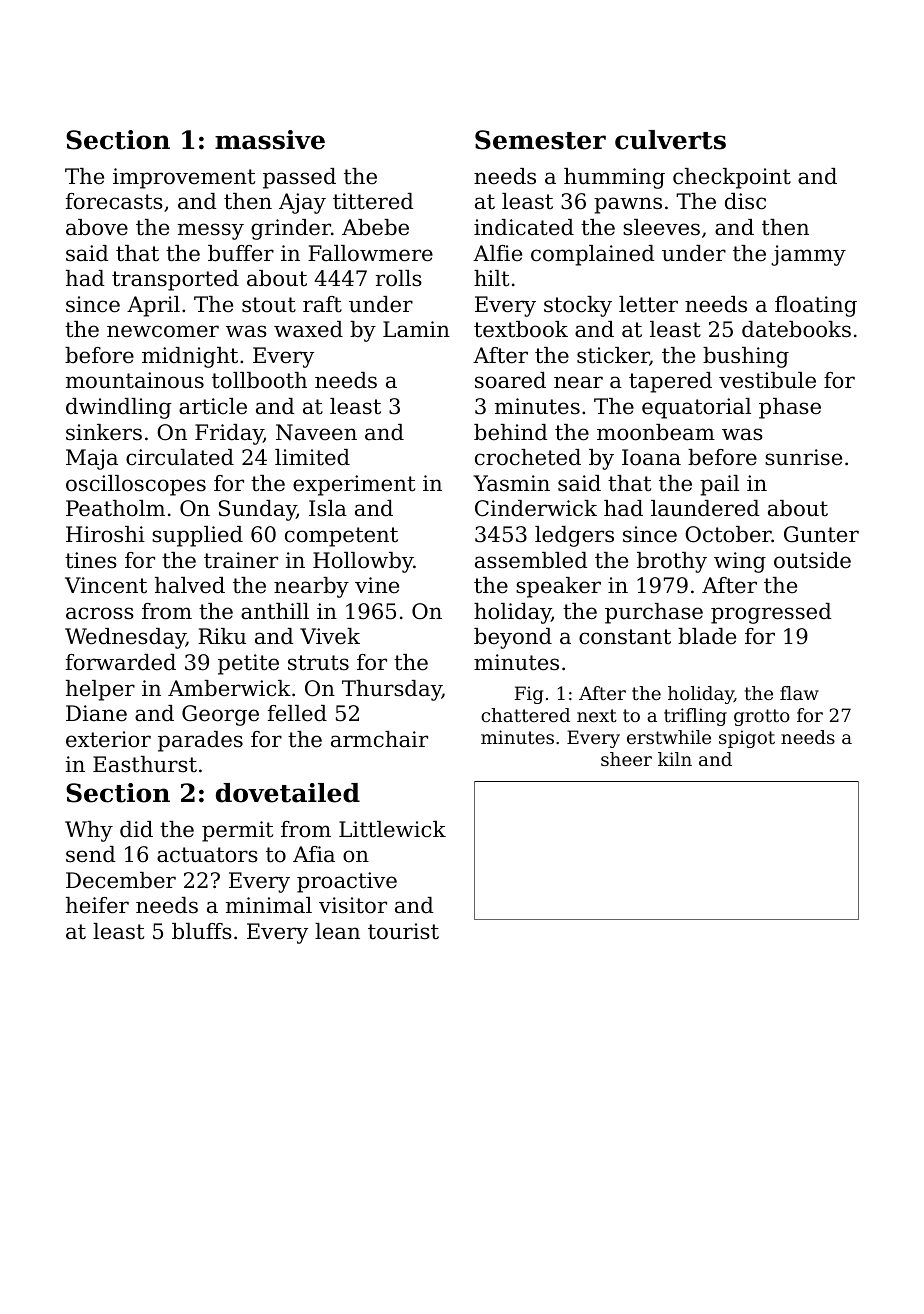  I want to click on above, so click(97, 227).
